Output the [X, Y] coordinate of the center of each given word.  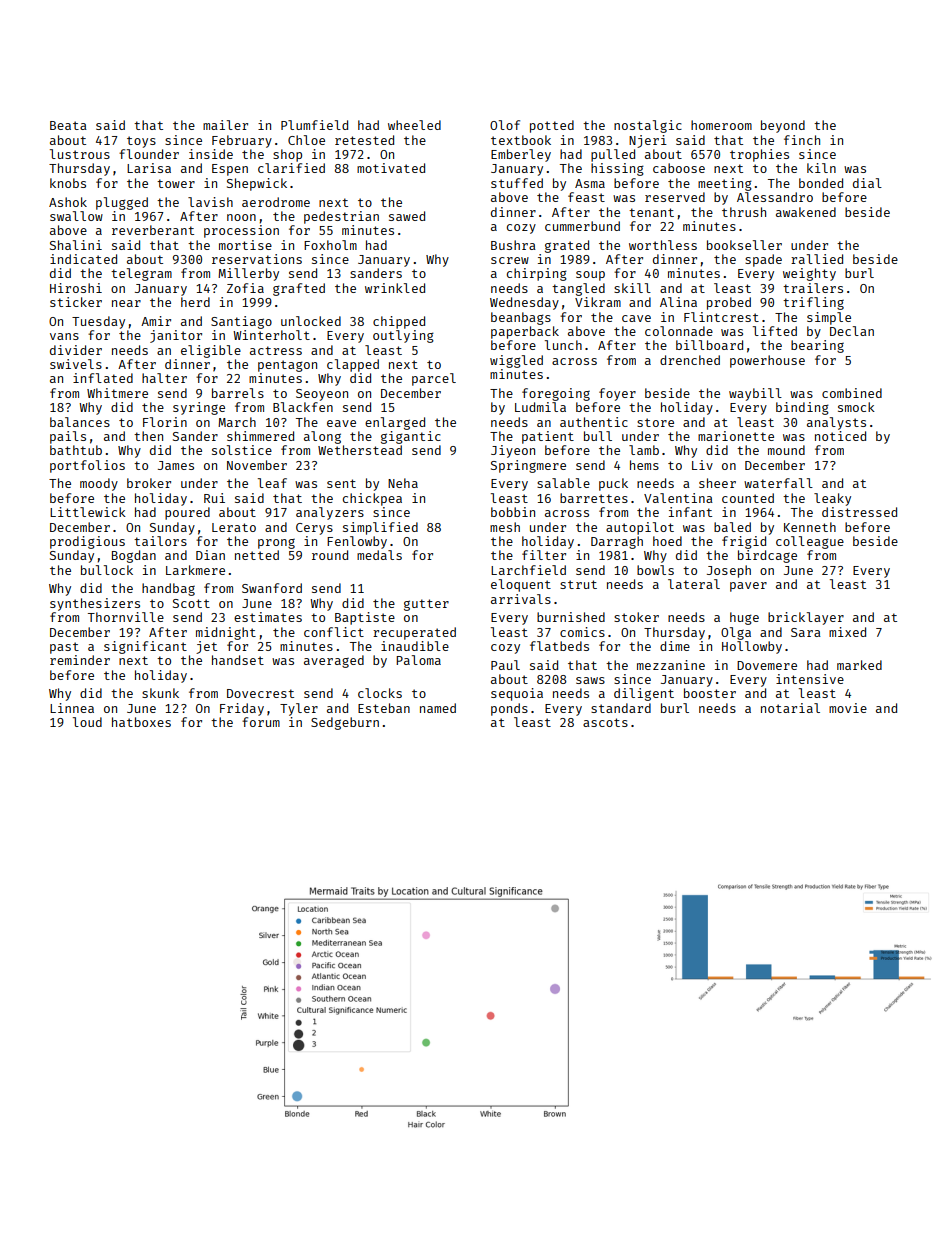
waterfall [778, 483]
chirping [537, 274]
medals [379, 555]
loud [87, 722]
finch [802, 140]
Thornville [126, 617]
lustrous [80, 154]
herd [195, 302]
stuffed [517, 183]
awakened [806, 212]
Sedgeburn [345, 723]
